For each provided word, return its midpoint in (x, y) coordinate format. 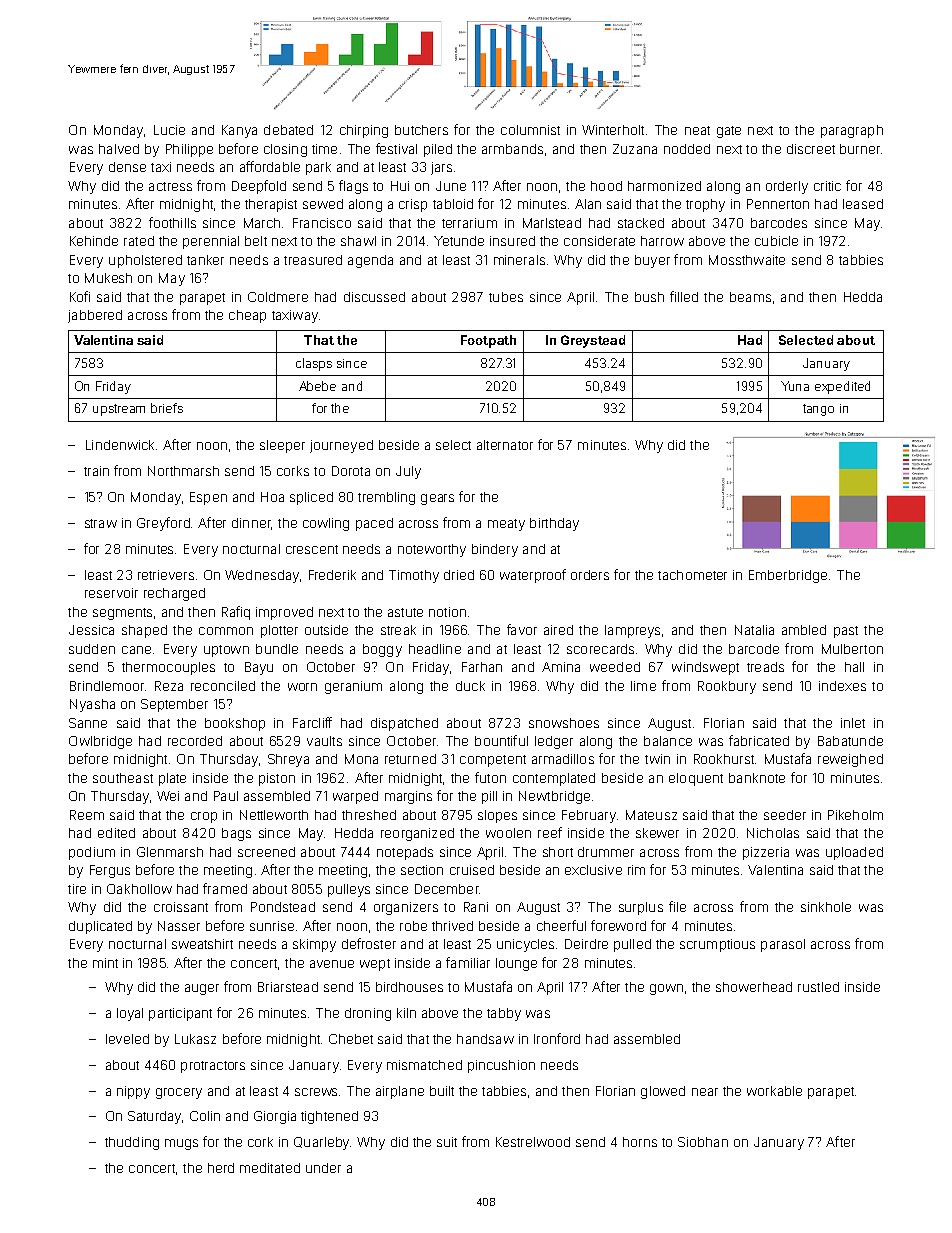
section (422, 870)
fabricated (759, 740)
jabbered (95, 316)
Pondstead (283, 907)
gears (437, 499)
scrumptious (717, 945)
